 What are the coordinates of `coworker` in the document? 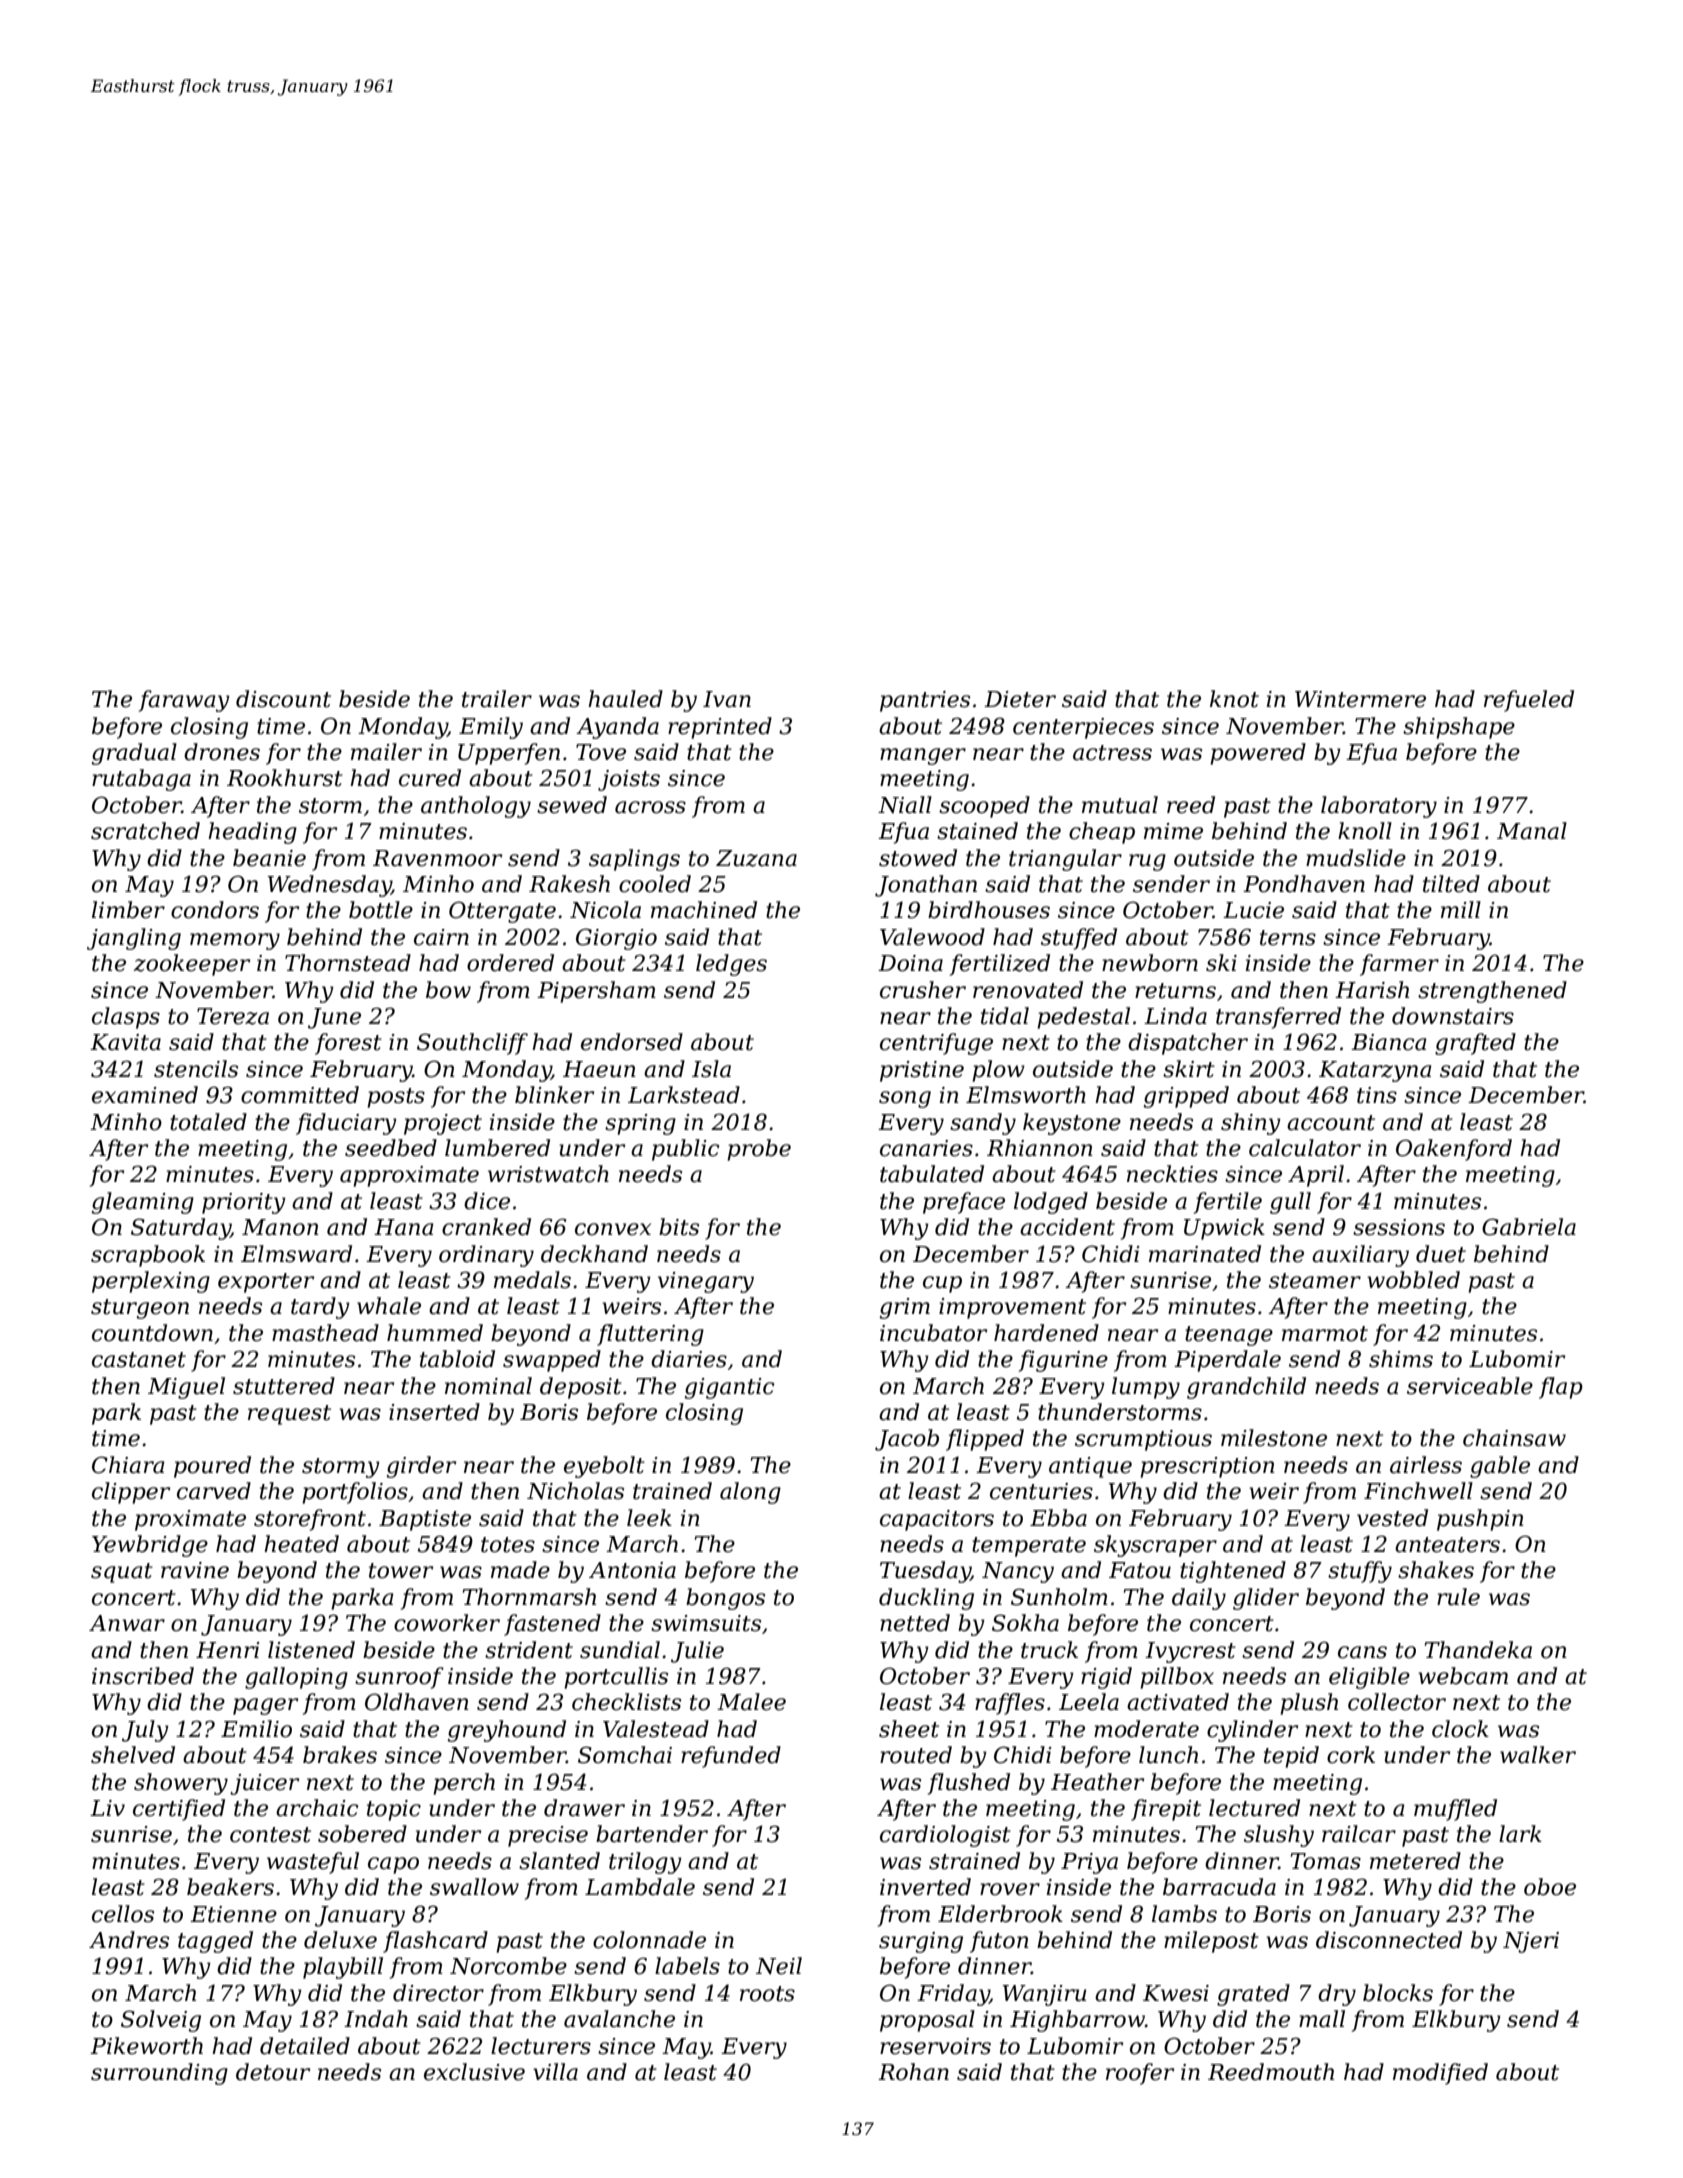 It's located at (447, 1623).
